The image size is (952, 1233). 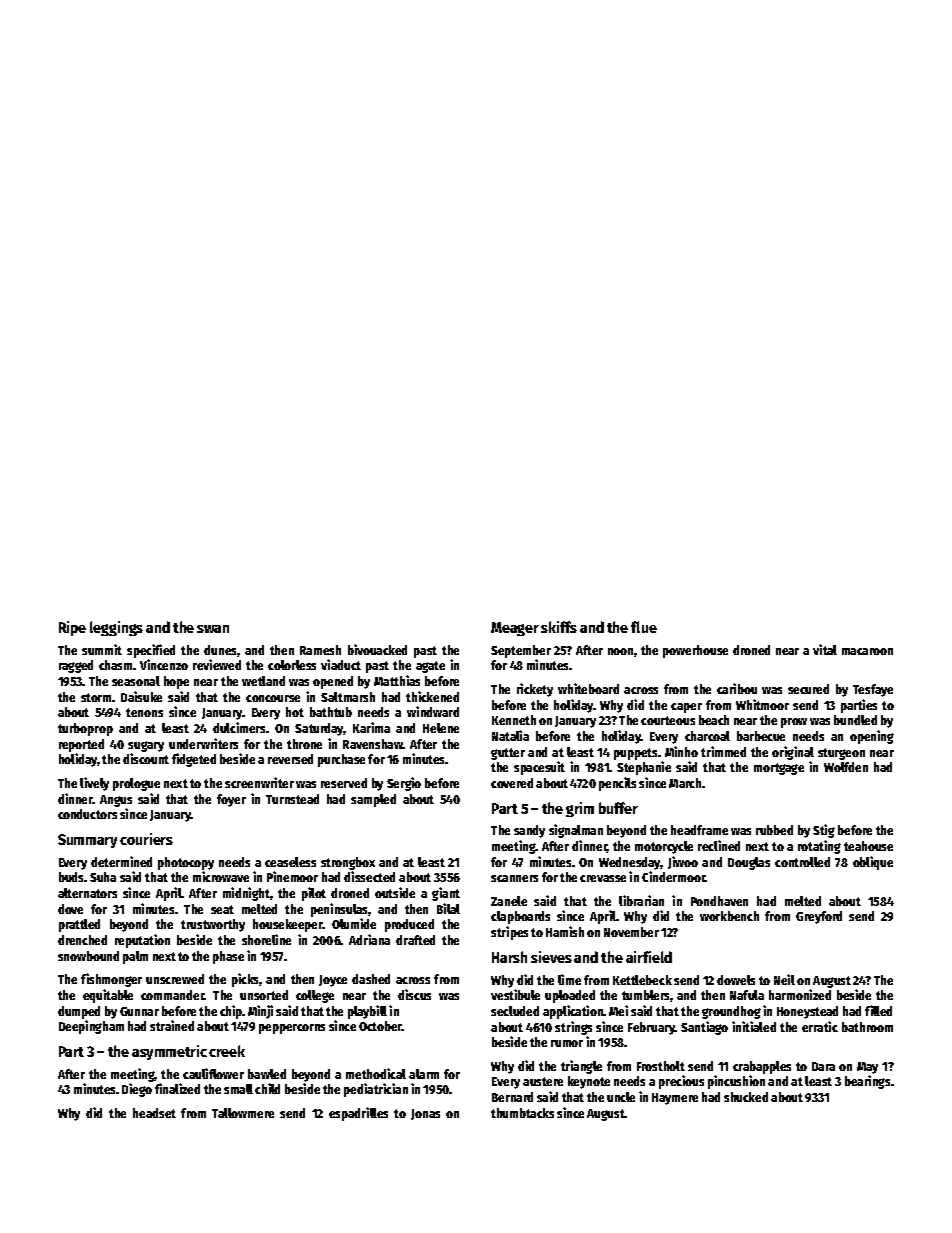 I want to click on Jonas, so click(x=425, y=1114).
